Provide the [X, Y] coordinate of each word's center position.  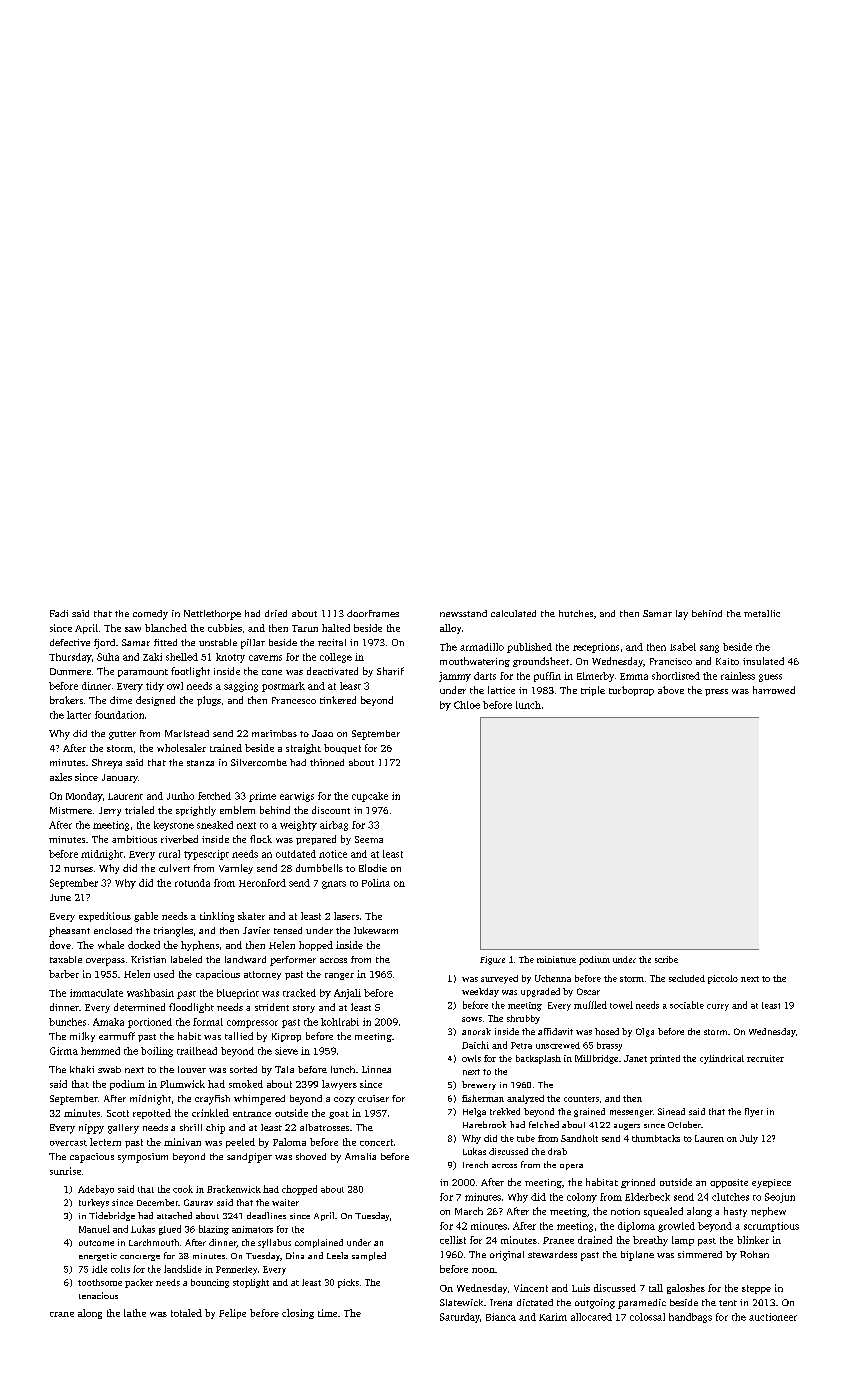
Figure [492, 960]
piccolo [723, 979]
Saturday [460, 1318]
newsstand [463, 613]
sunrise [65, 1171]
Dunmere [70, 671]
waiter [285, 1202]
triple [593, 691]
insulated [763, 661]
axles [61, 777]
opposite [729, 1183]
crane [62, 1314]
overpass [105, 962]
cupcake [370, 797]
